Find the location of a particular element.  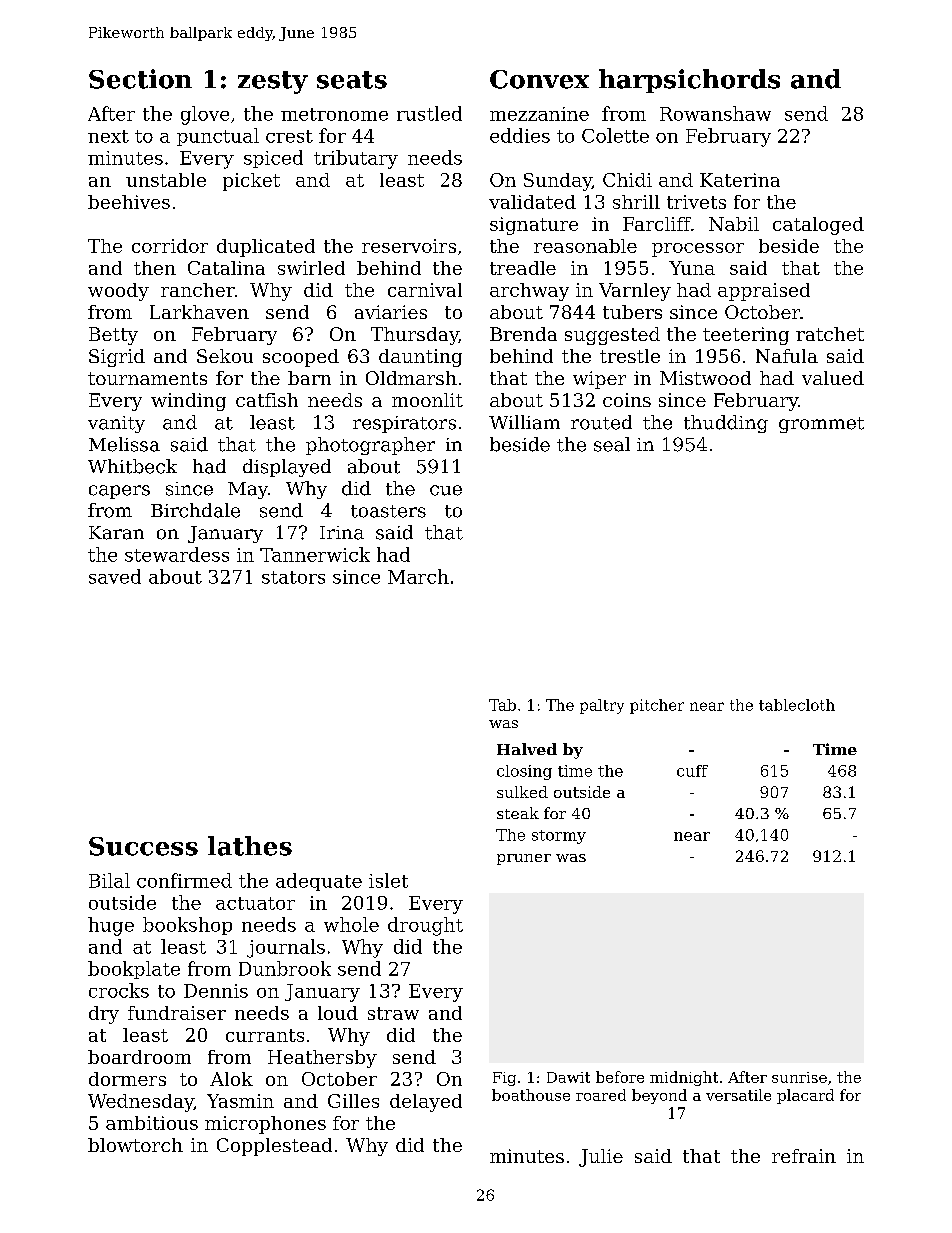

cuff is located at coordinates (692, 771).
